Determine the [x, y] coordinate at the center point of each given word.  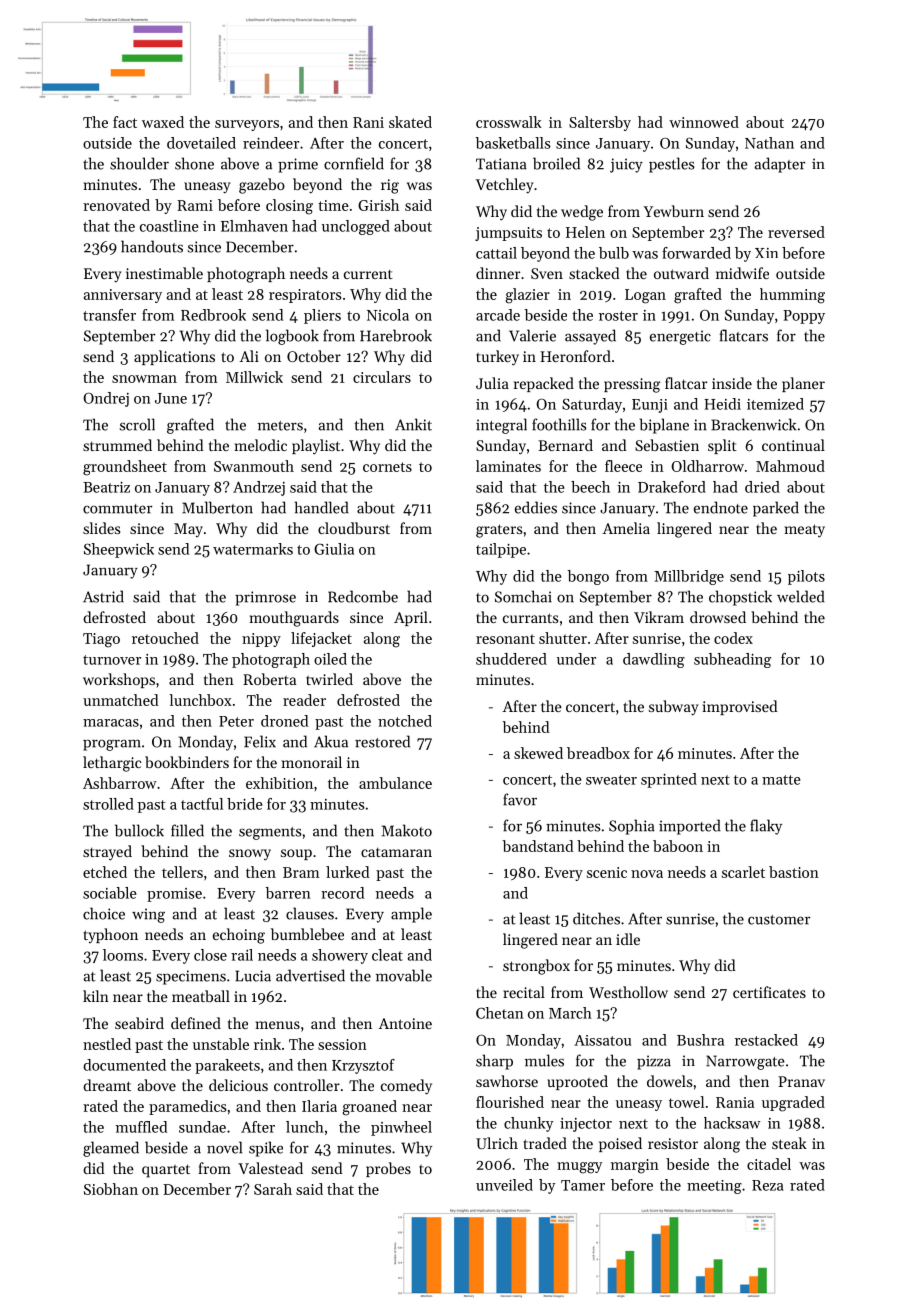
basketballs [513, 143]
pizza [654, 1062]
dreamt [107, 1085]
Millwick [254, 377]
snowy [250, 855]
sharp [494, 1062]
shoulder [139, 163]
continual [793, 445]
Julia [492, 383]
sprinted [669, 780]
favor [520, 799]
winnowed [704, 122]
